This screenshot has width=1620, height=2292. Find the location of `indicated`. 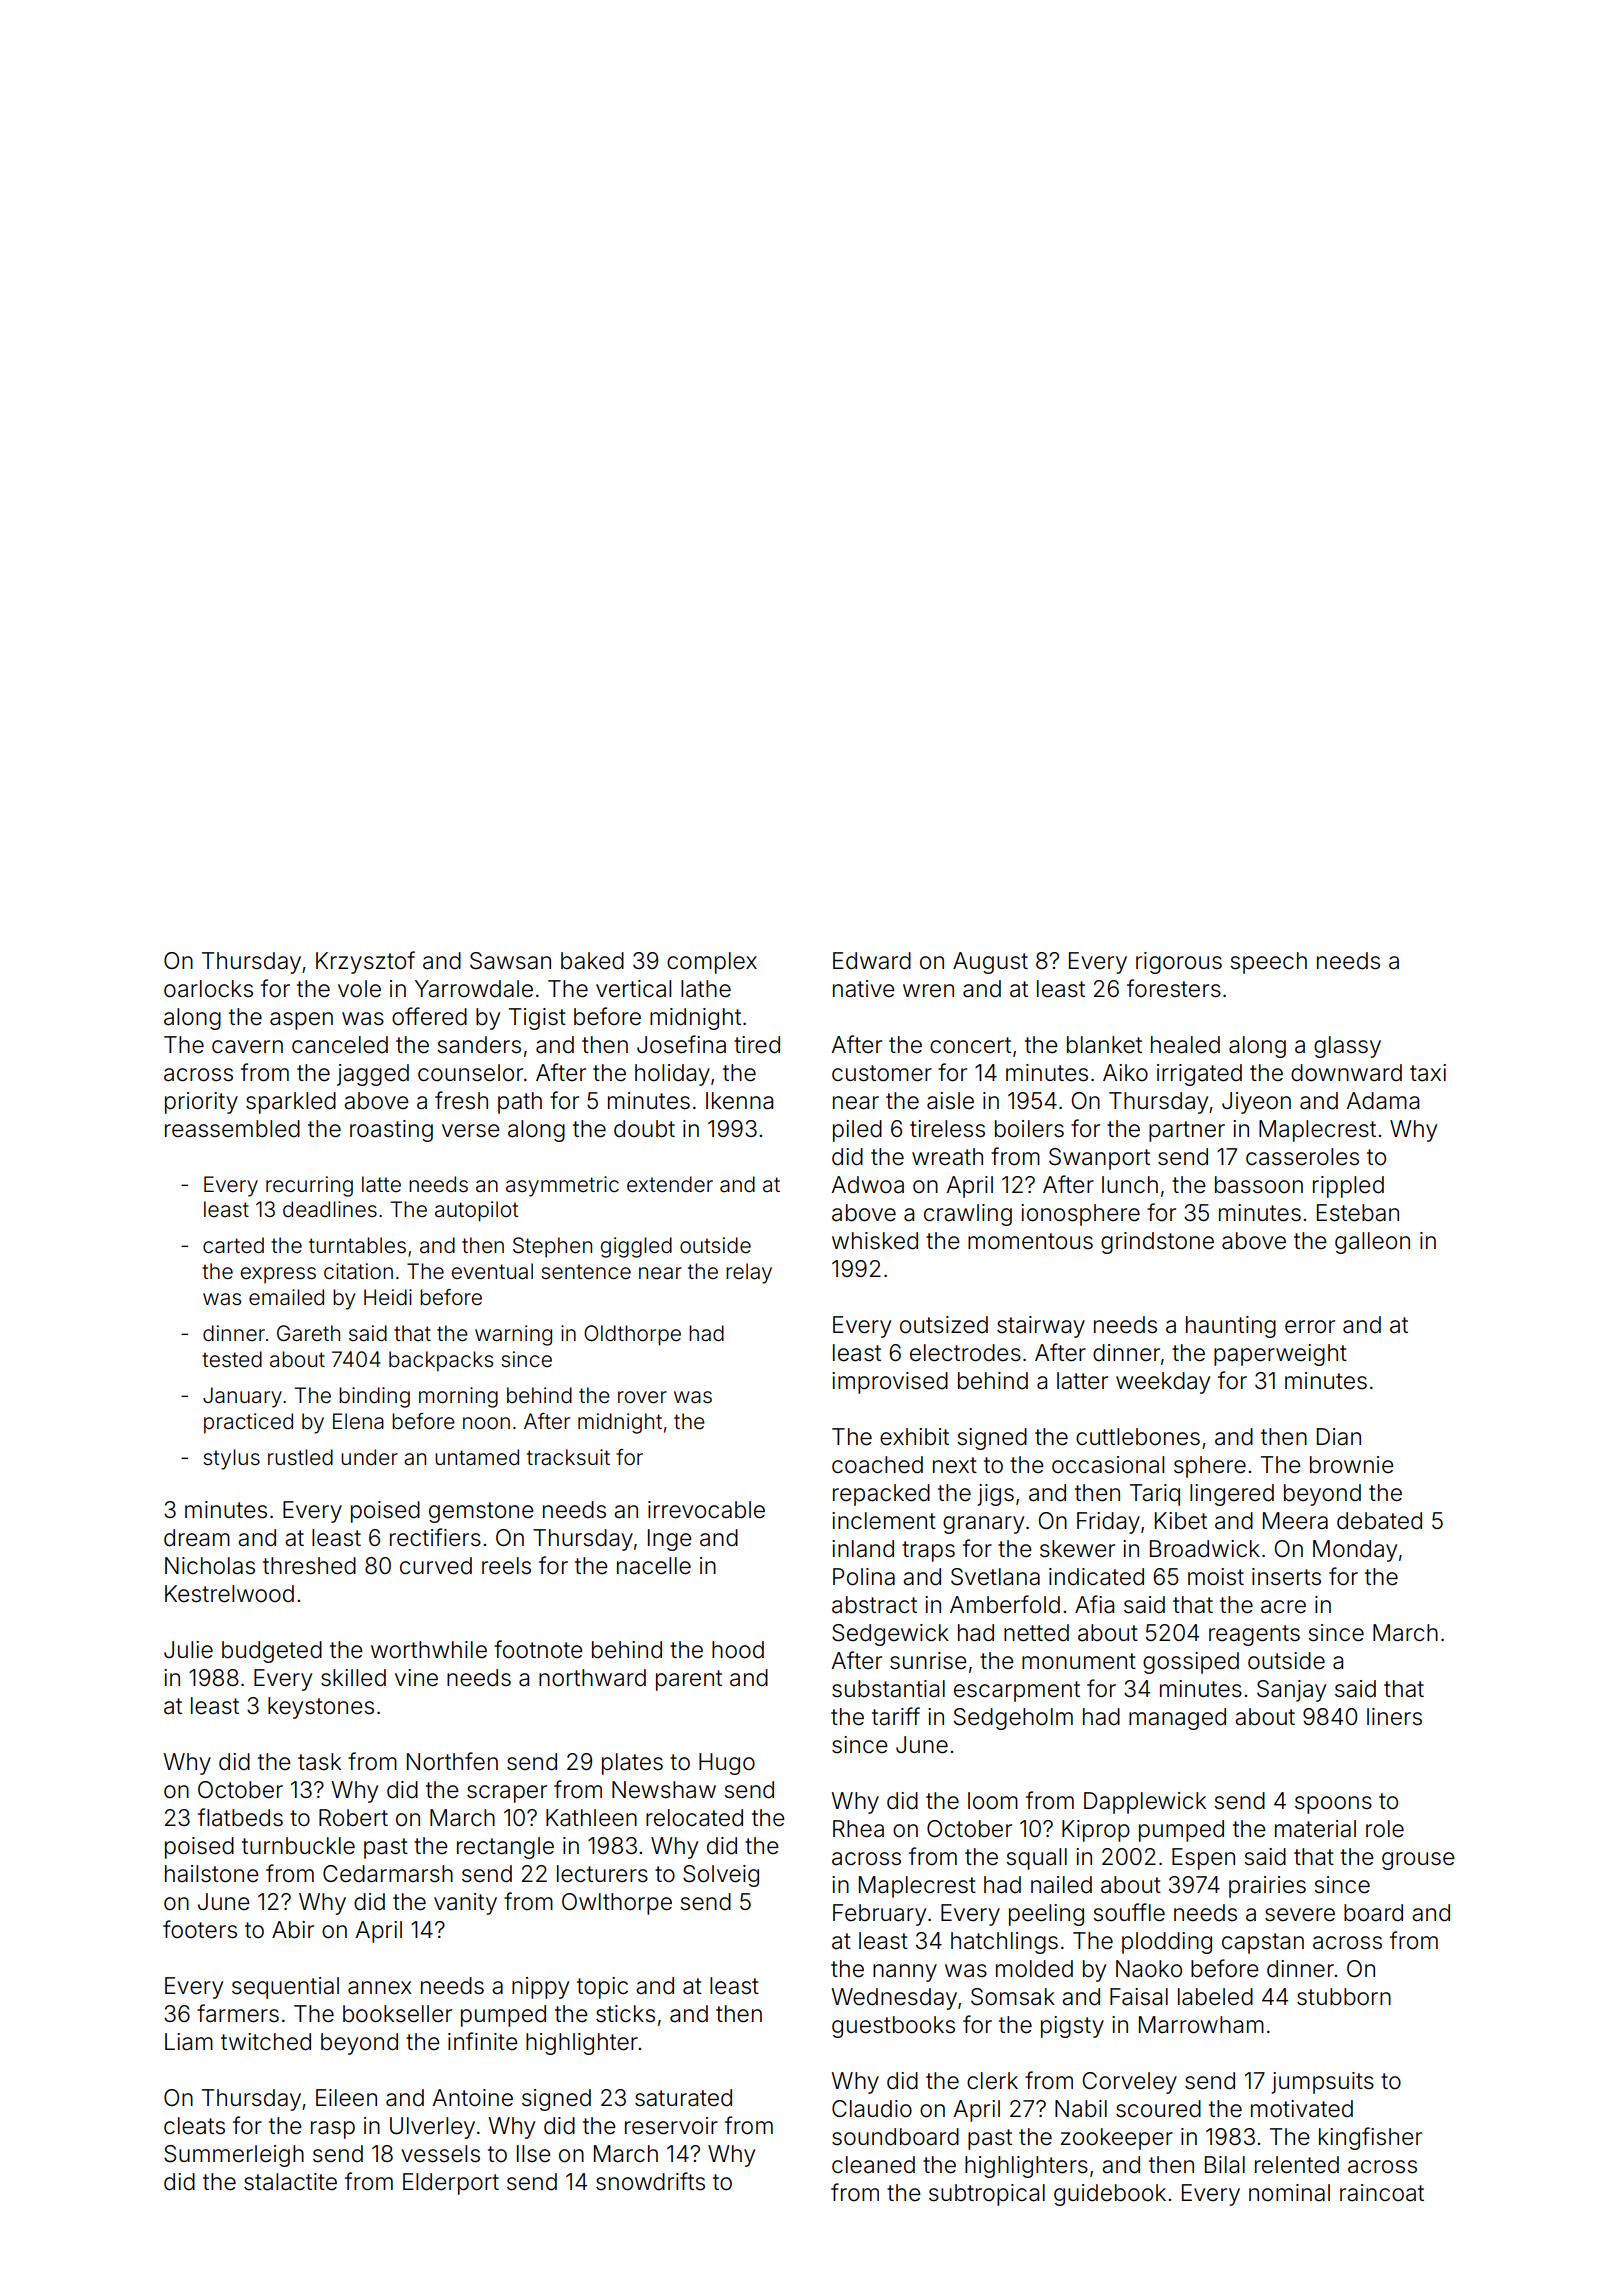

indicated is located at coordinates (1096, 1577).
